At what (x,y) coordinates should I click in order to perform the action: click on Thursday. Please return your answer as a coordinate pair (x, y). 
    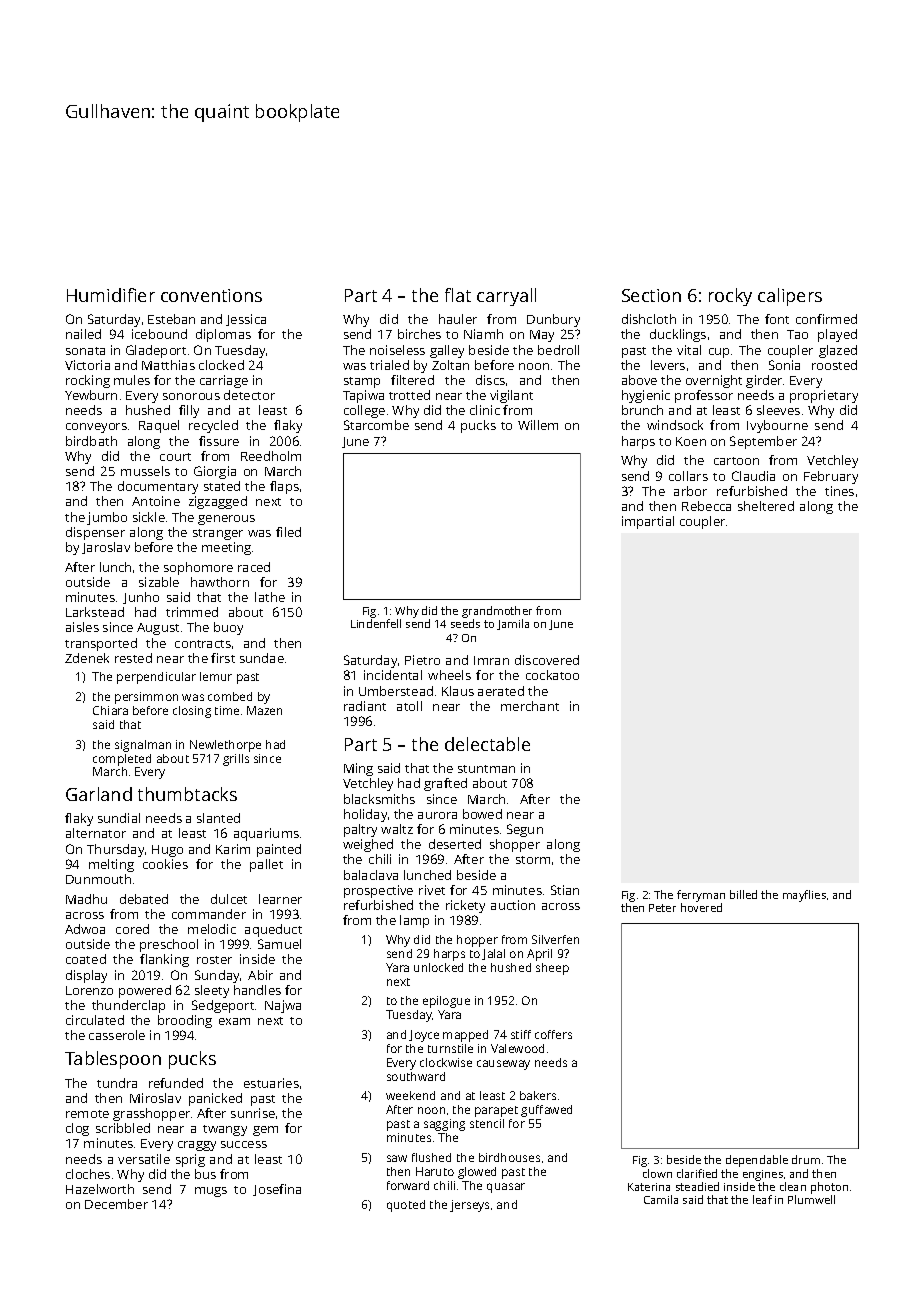
    Looking at the image, I should click on (115, 850).
